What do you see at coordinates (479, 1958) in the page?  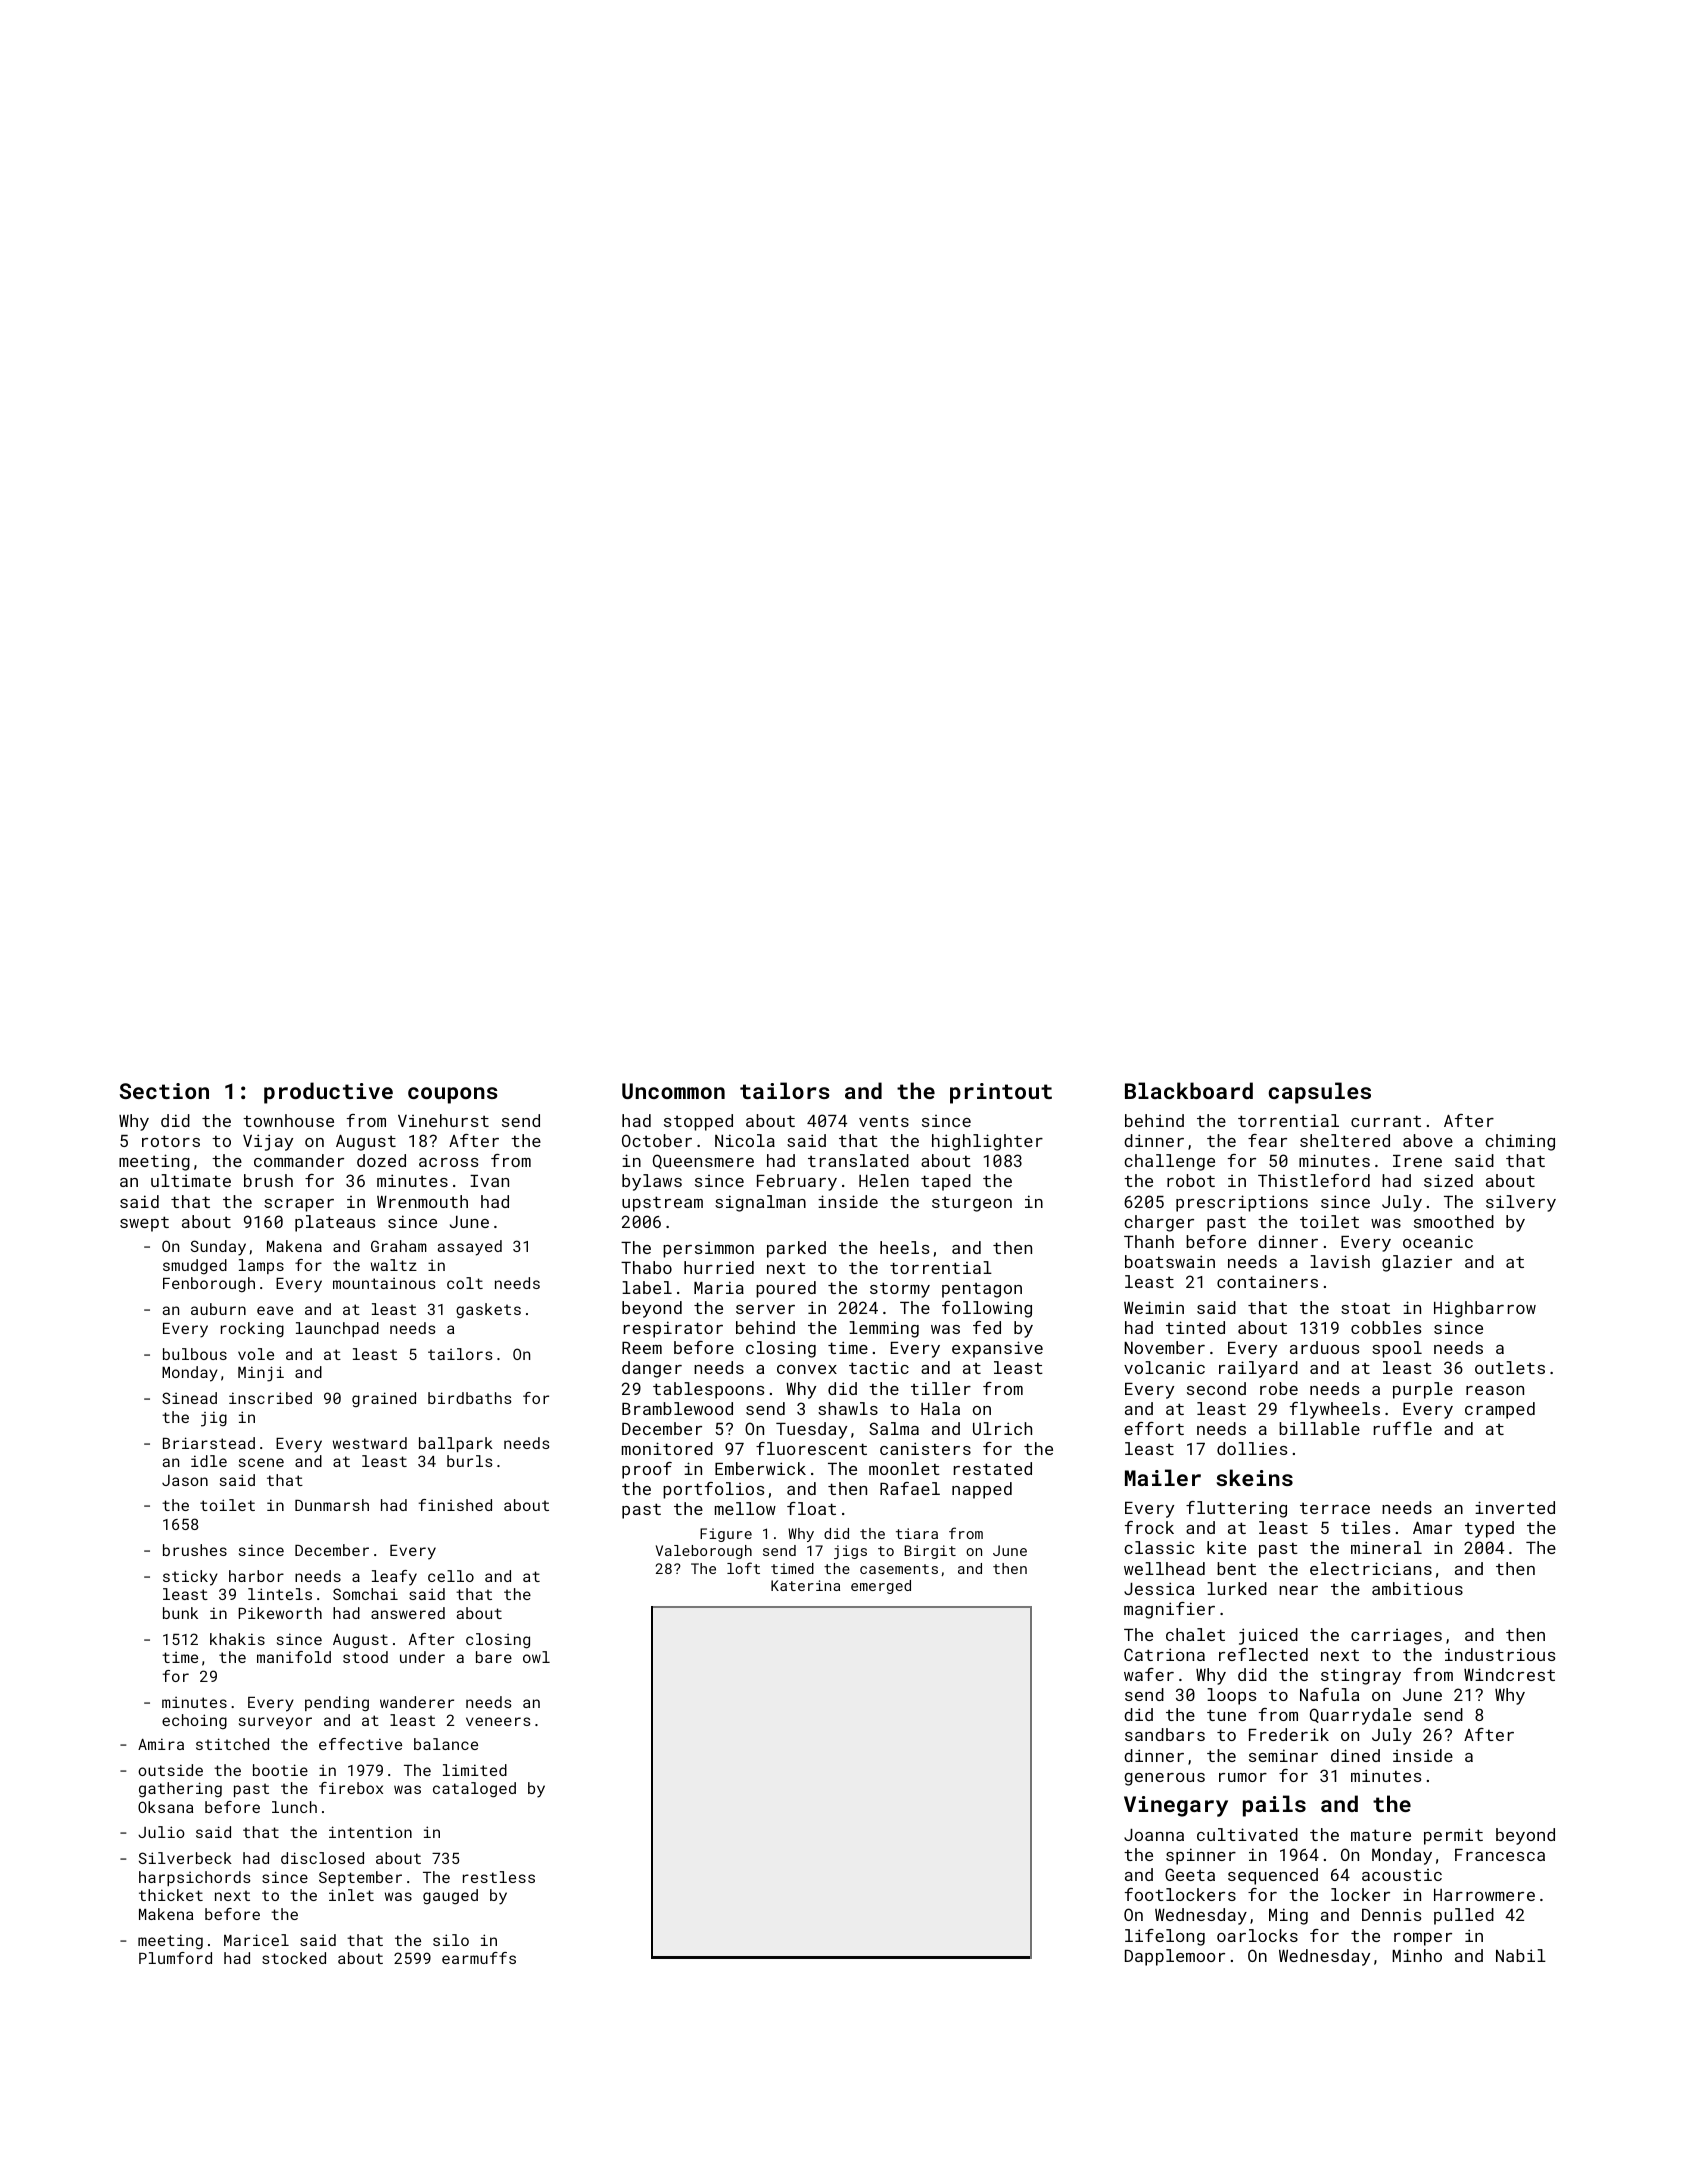 I see `earmuffs` at bounding box center [479, 1958].
